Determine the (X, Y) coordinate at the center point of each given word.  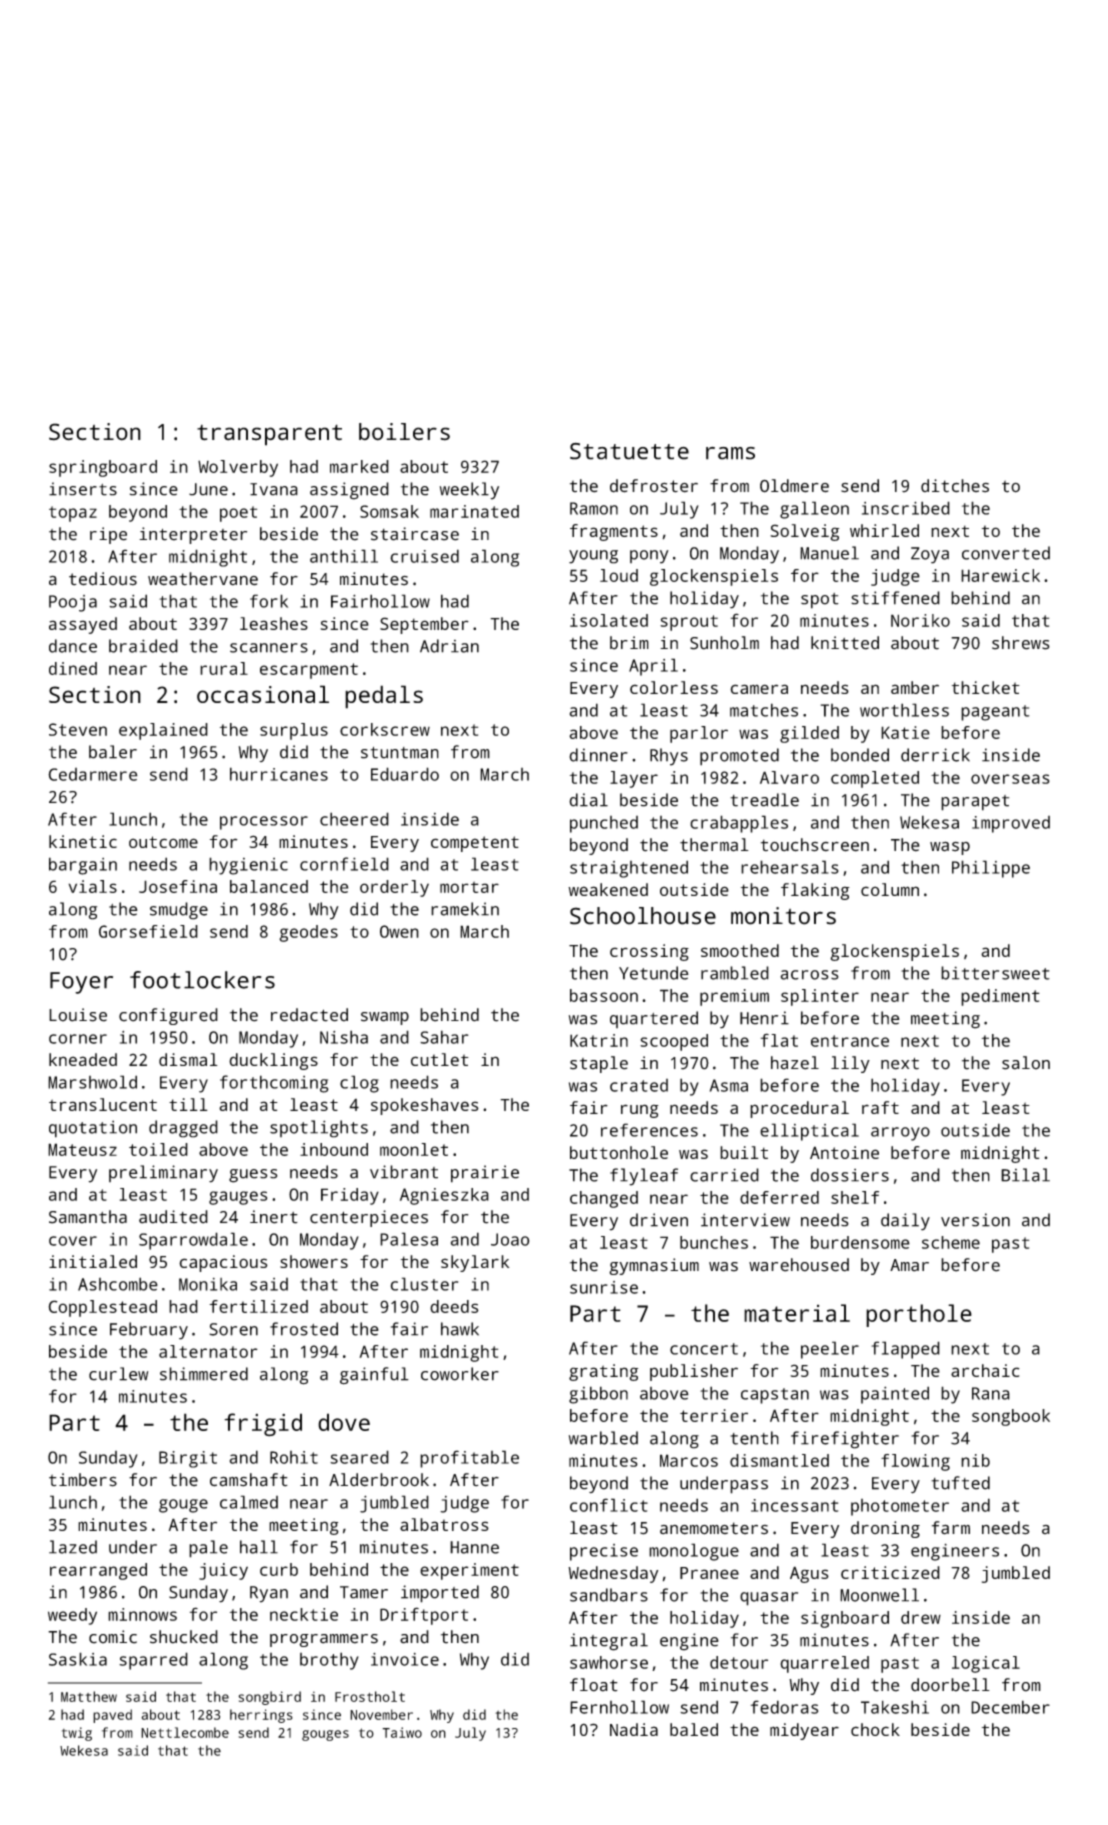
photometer (900, 1507)
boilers (404, 432)
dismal (188, 1059)
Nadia (634, 1729)
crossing (649, 952)
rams (730, 453)
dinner (598, 755)
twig (77, 1734)
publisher (694, 1372)
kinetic (83, 841)
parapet (975, 803)
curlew (118, 1374)
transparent (269, 435)
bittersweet (995, 973)
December (1010, 1707)
